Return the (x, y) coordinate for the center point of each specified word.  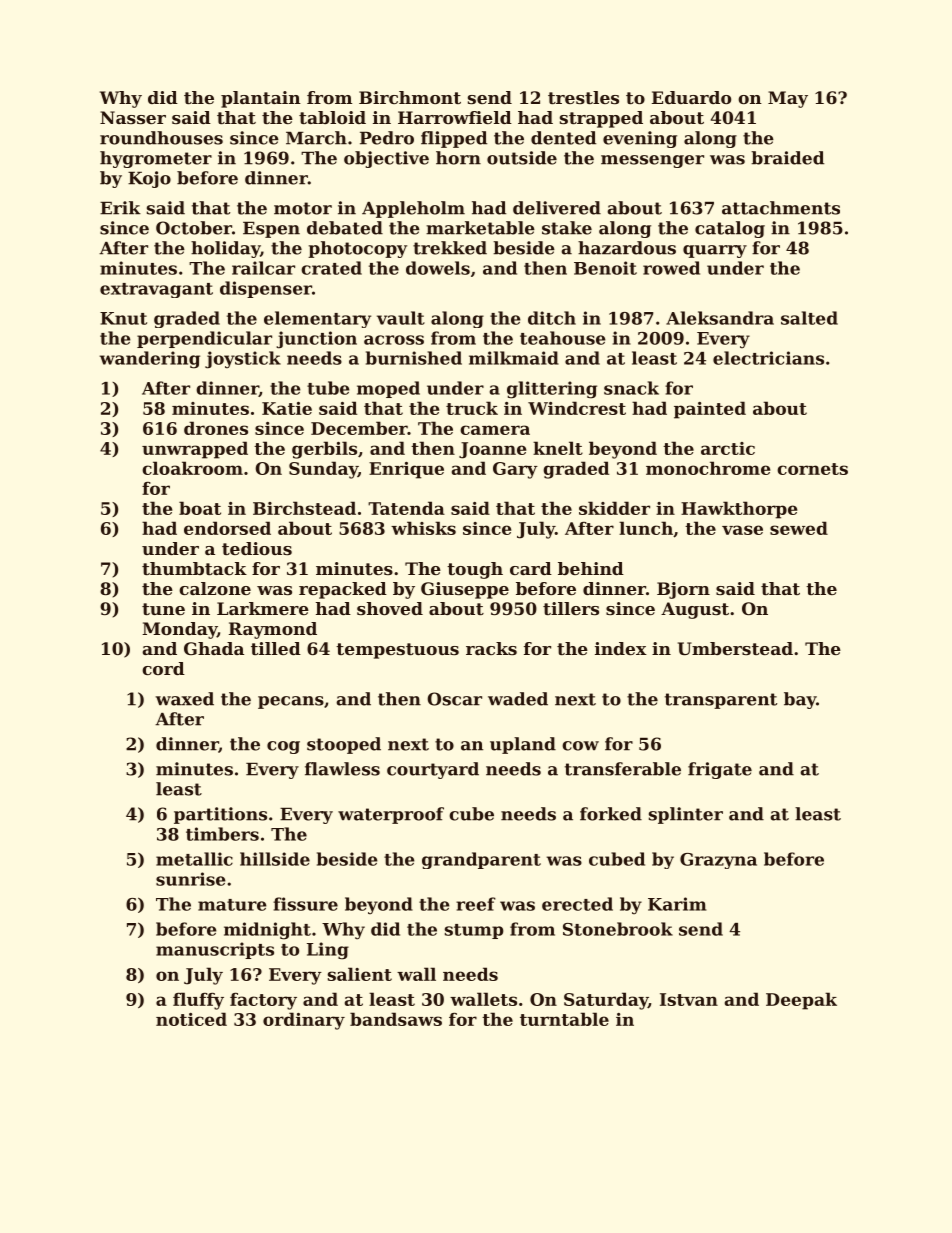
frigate (720, 770)
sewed (799, 528)
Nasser (133, 117)
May (788, 99)
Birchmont (410, 97)
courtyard (433, 770)
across (394, 340)
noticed (191, 1019)
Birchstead (304, 508)
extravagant (156, 290)
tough (475, 570)
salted (809, 318)
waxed (184, 699)
